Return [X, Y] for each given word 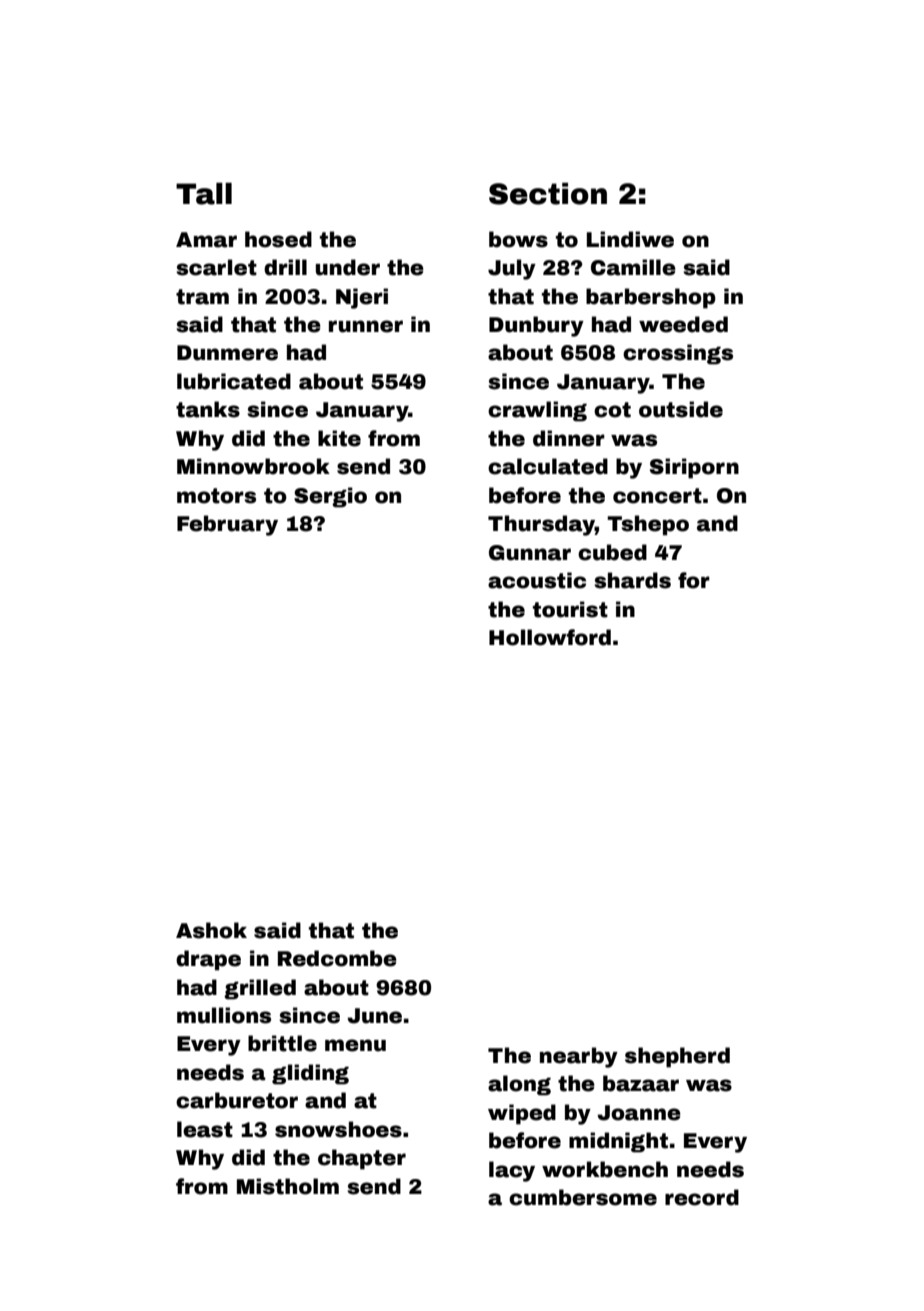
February [227, 525]
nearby [579, 1057]
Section [548, 194]
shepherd [677, 1057]
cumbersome [583, 1197]
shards [632, 580]
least [205, 1129]
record [702, 1197]
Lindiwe [630, 239]
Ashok [211, 930]
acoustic [537, 580]
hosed [278, 239]
